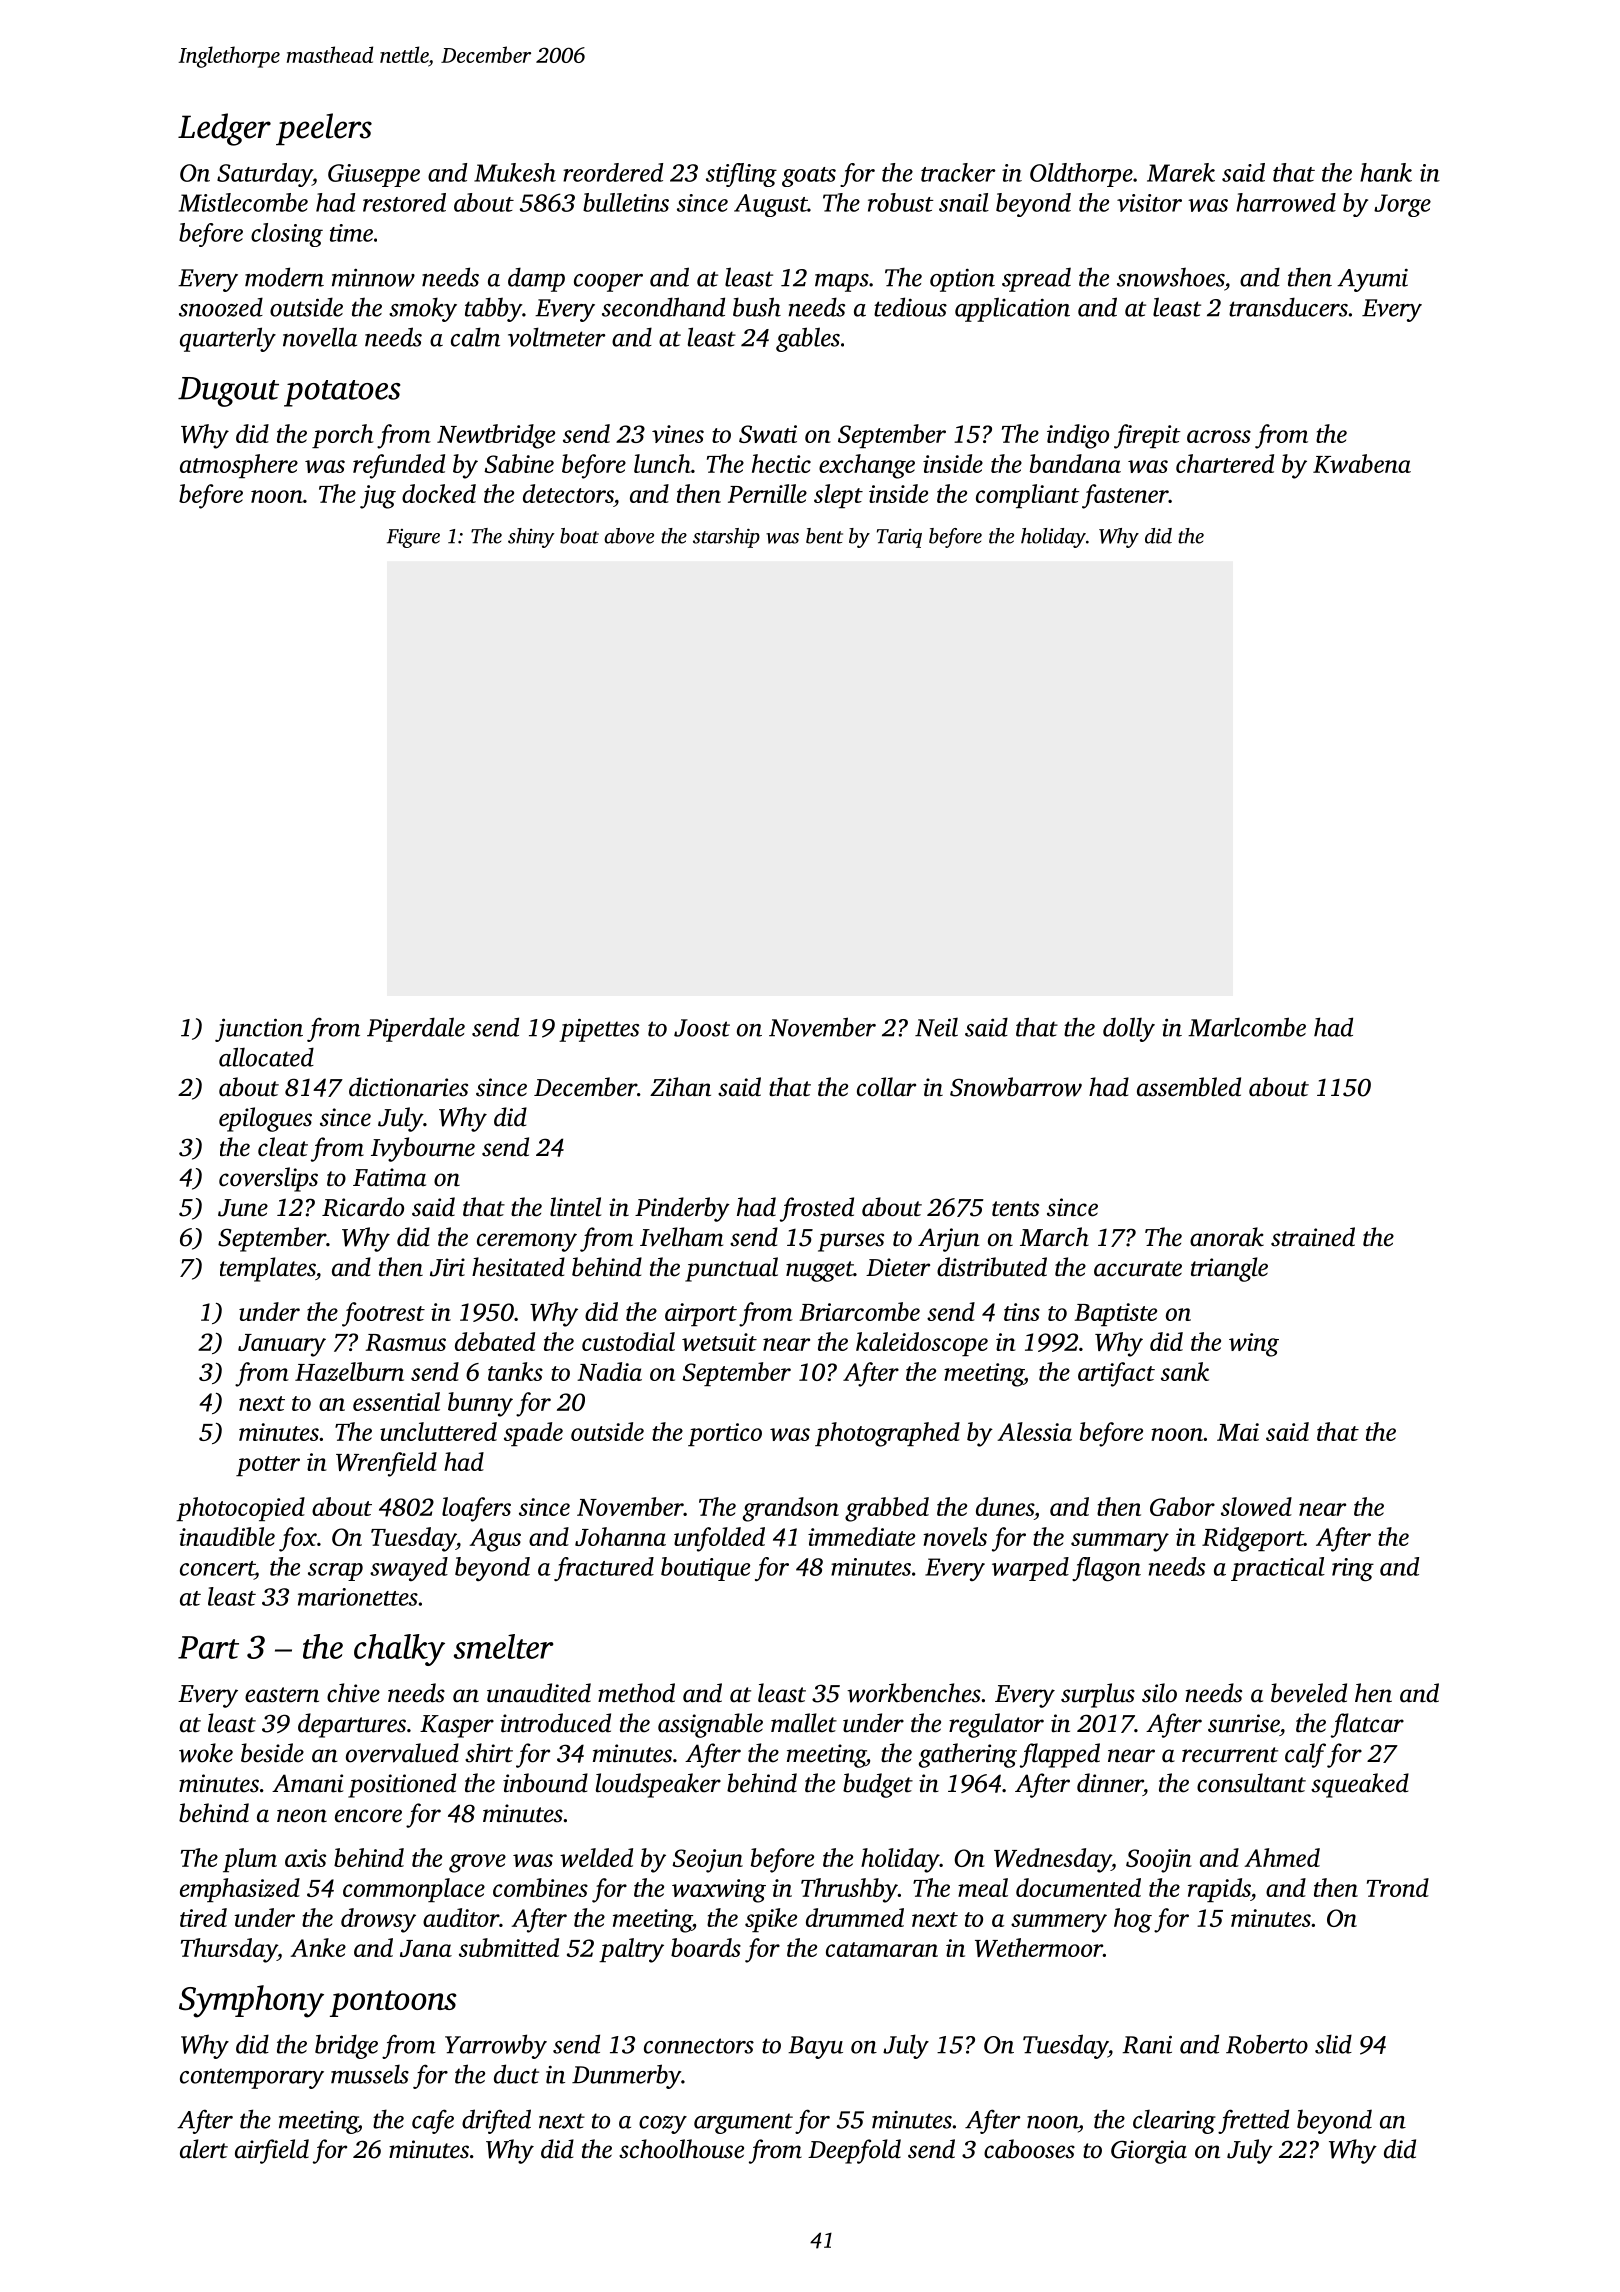  Describe the element at coordinates (681, 2149) in the page. I see `schoolhouse` at that location.
